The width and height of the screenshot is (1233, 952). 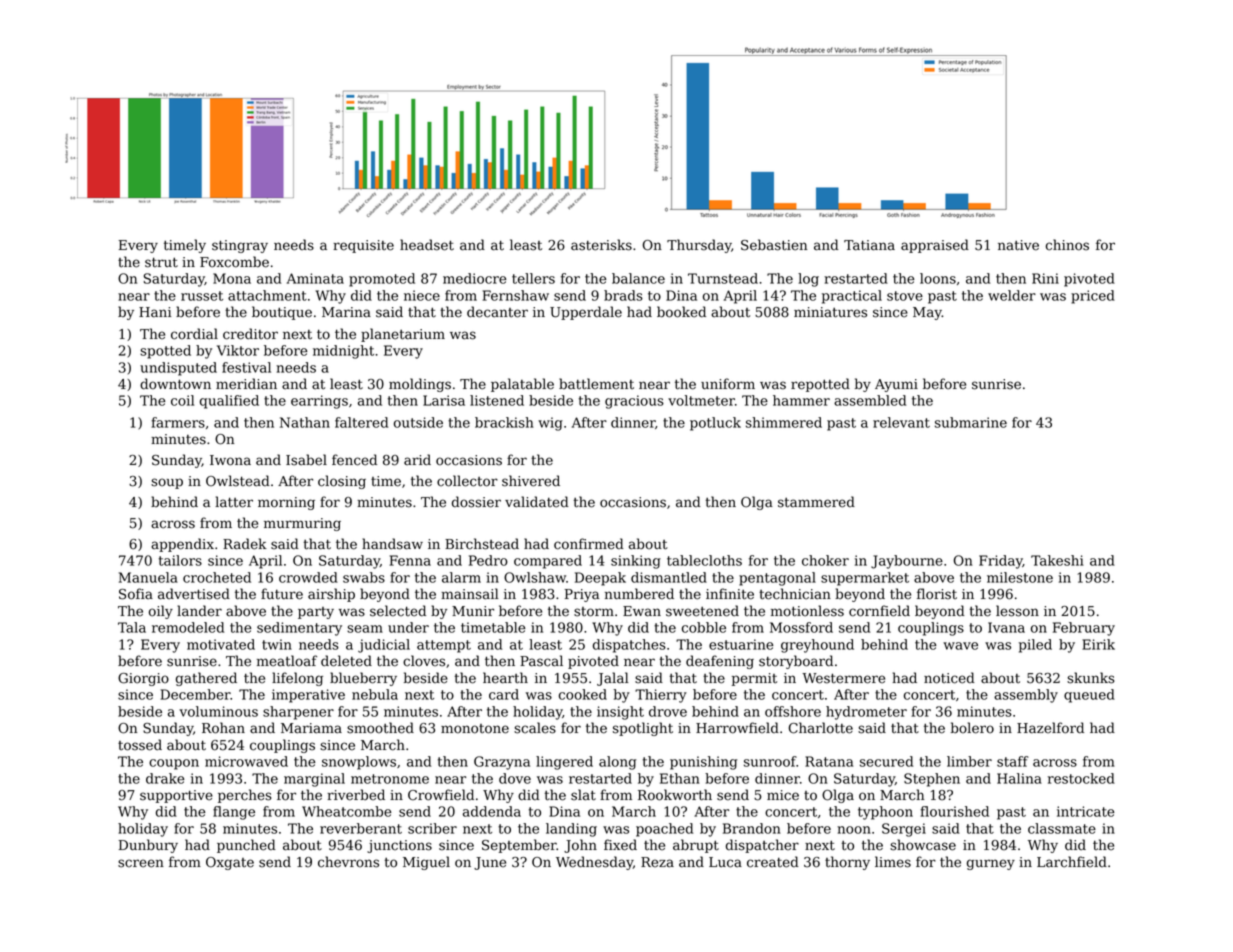 What do you see at coordinates (505, 678) in the screenshot?
I see `hearth` at bounding box center [505, 678].
